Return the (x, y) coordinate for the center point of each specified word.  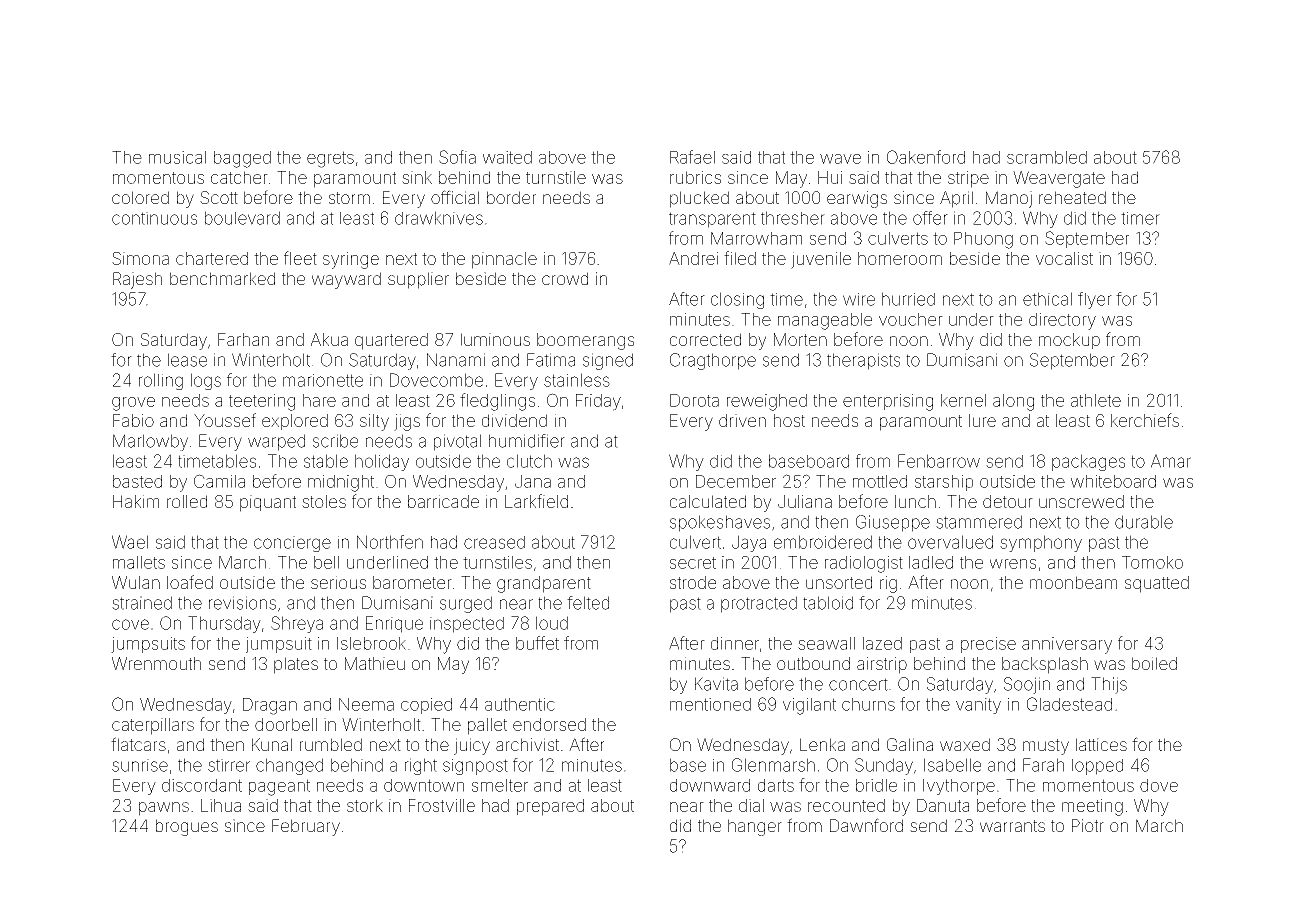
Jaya (749, 543)
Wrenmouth (156, 663)
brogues (187, 827)
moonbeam (1073, 582)
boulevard (242, 218)
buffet (537, 643)
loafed (190, 582)
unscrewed (1081, 501)
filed (740, 258)
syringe (351, 260)
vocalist (1064, 258)
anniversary (1067, 645)
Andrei (693, 258)
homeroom (900, 258)
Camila (219, 481)
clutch (529, 461)
